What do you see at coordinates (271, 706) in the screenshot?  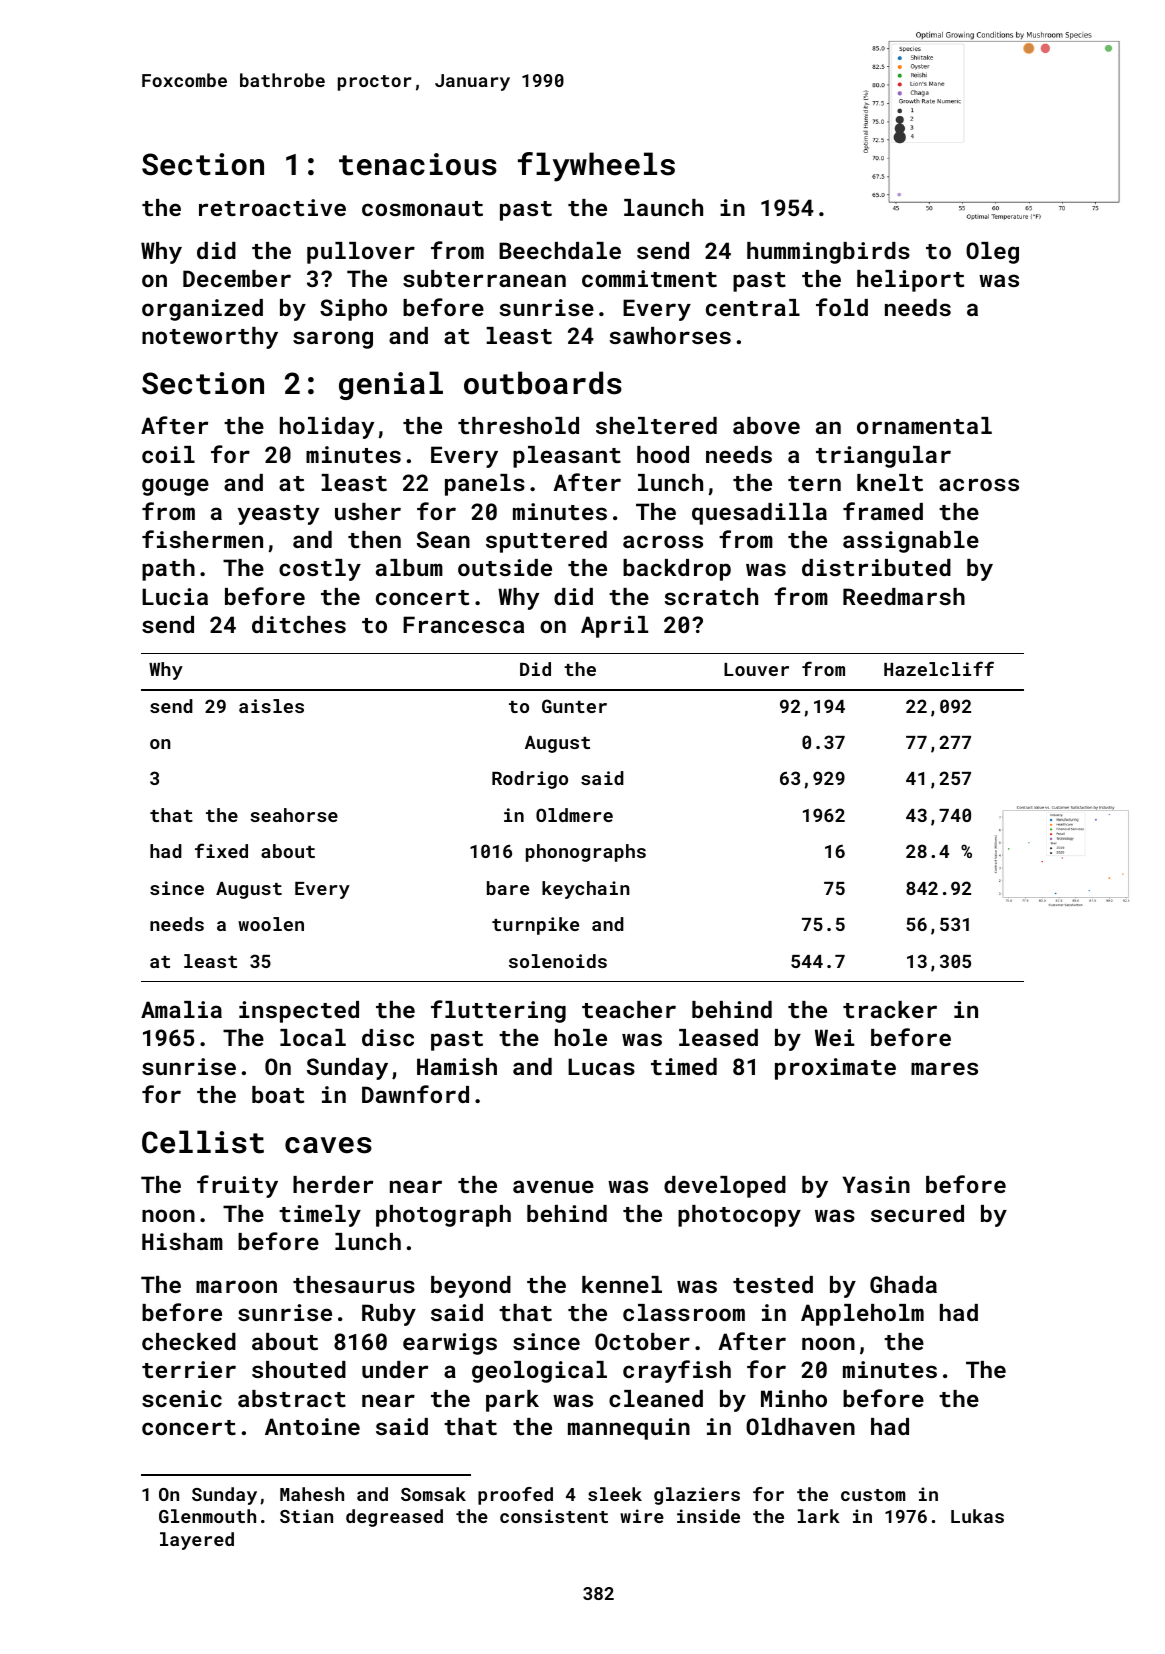 I see `aisles` at bounding box center [271, 706].
